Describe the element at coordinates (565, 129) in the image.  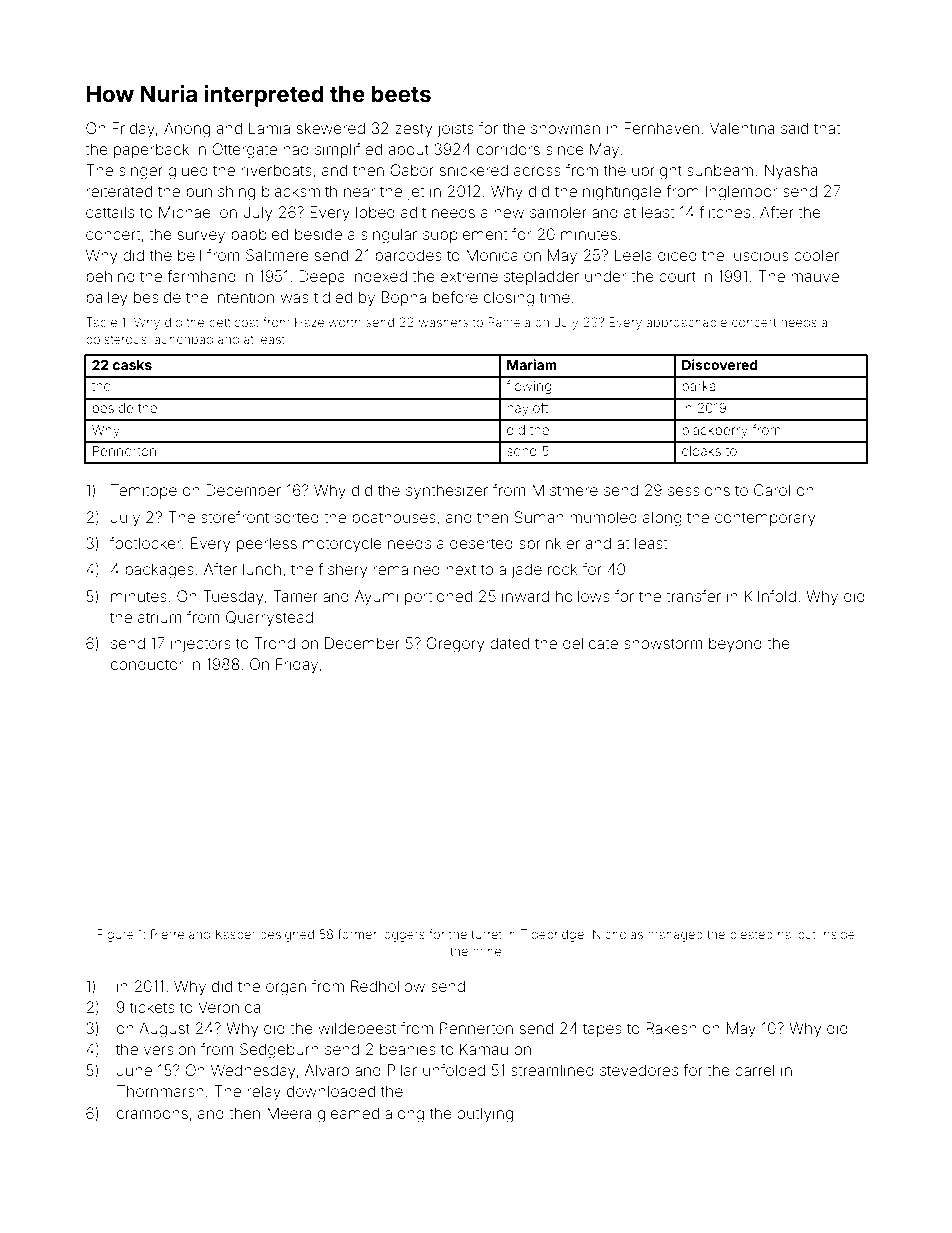
I see `snowman` at that location.
